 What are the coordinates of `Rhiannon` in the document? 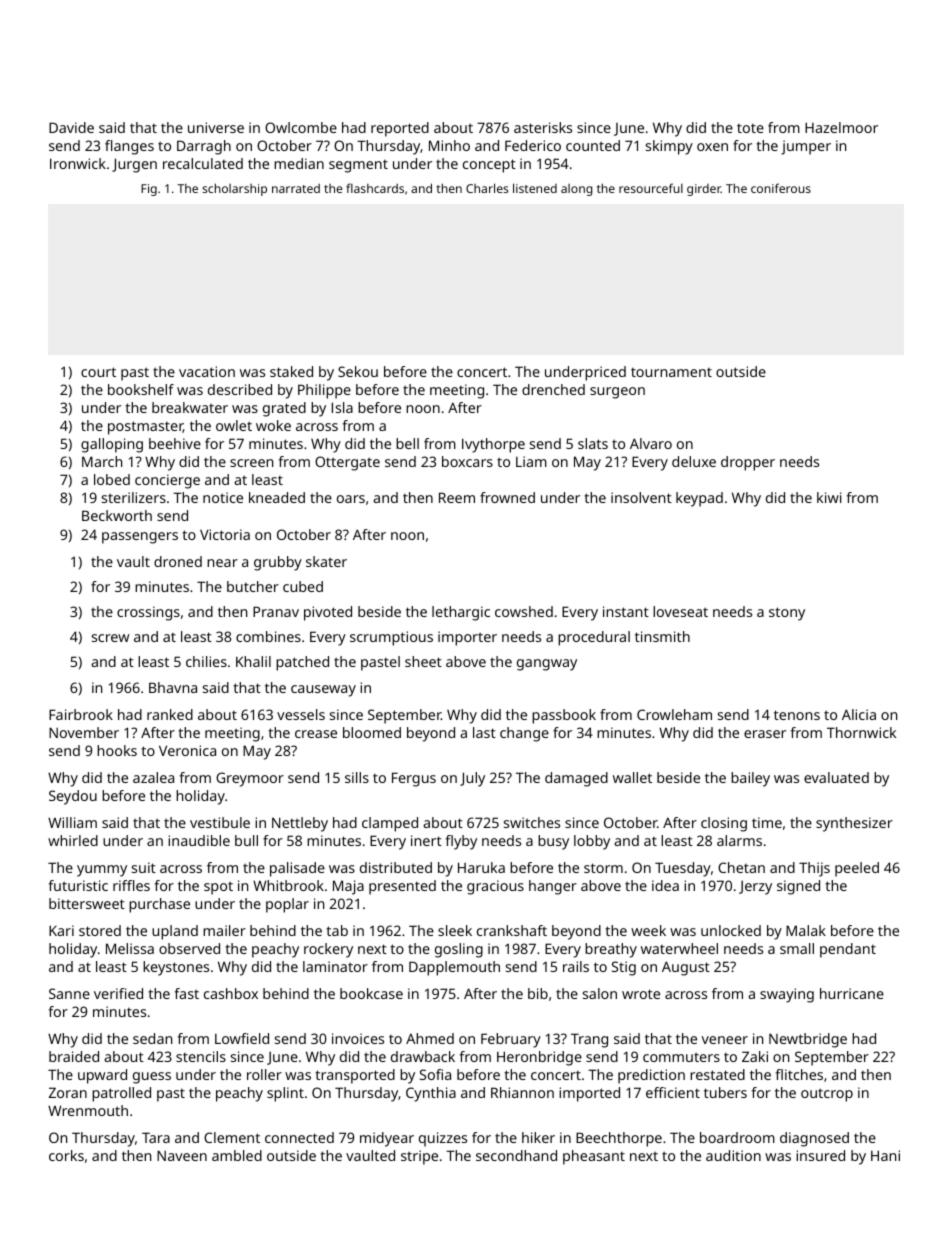 It's located at (522, 1092).
